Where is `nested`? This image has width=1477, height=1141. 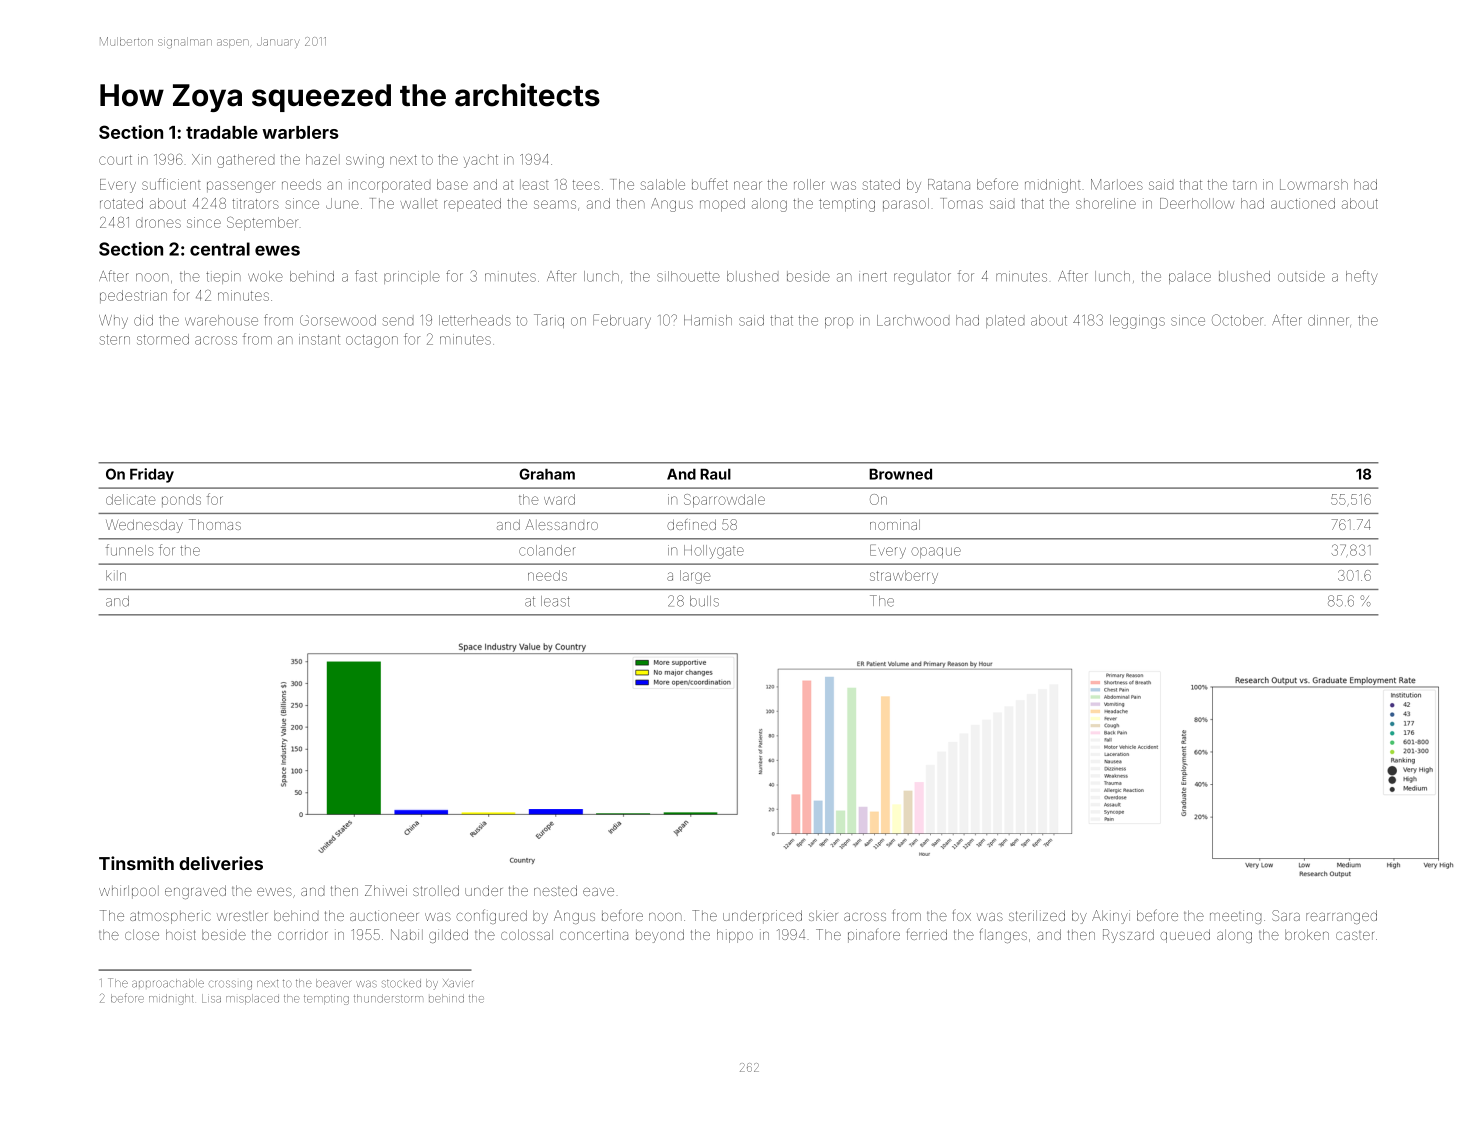
nested is located at coordinates (555, 890).
